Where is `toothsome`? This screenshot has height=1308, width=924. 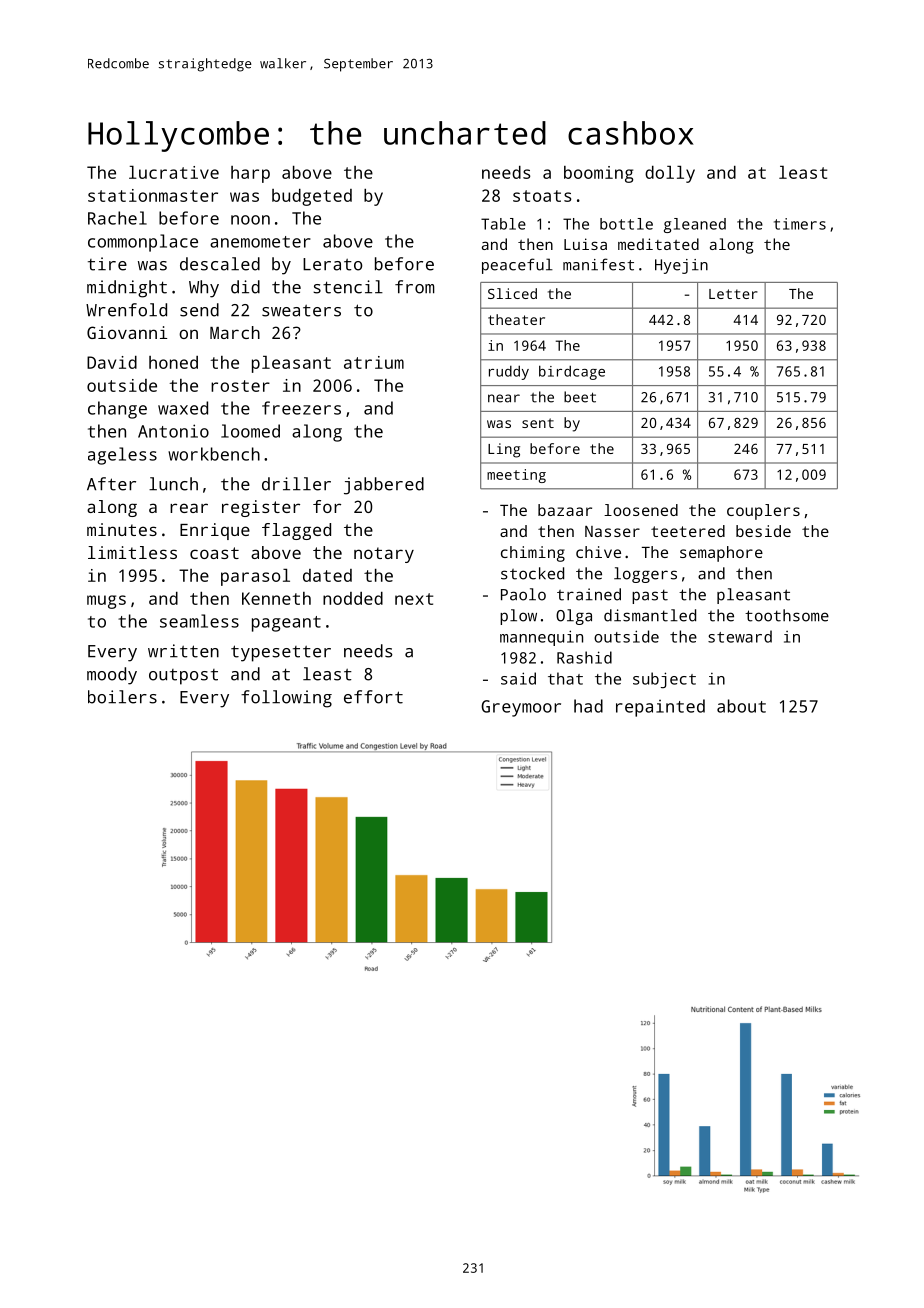
toothsome is located at coordinates (787, 615).
